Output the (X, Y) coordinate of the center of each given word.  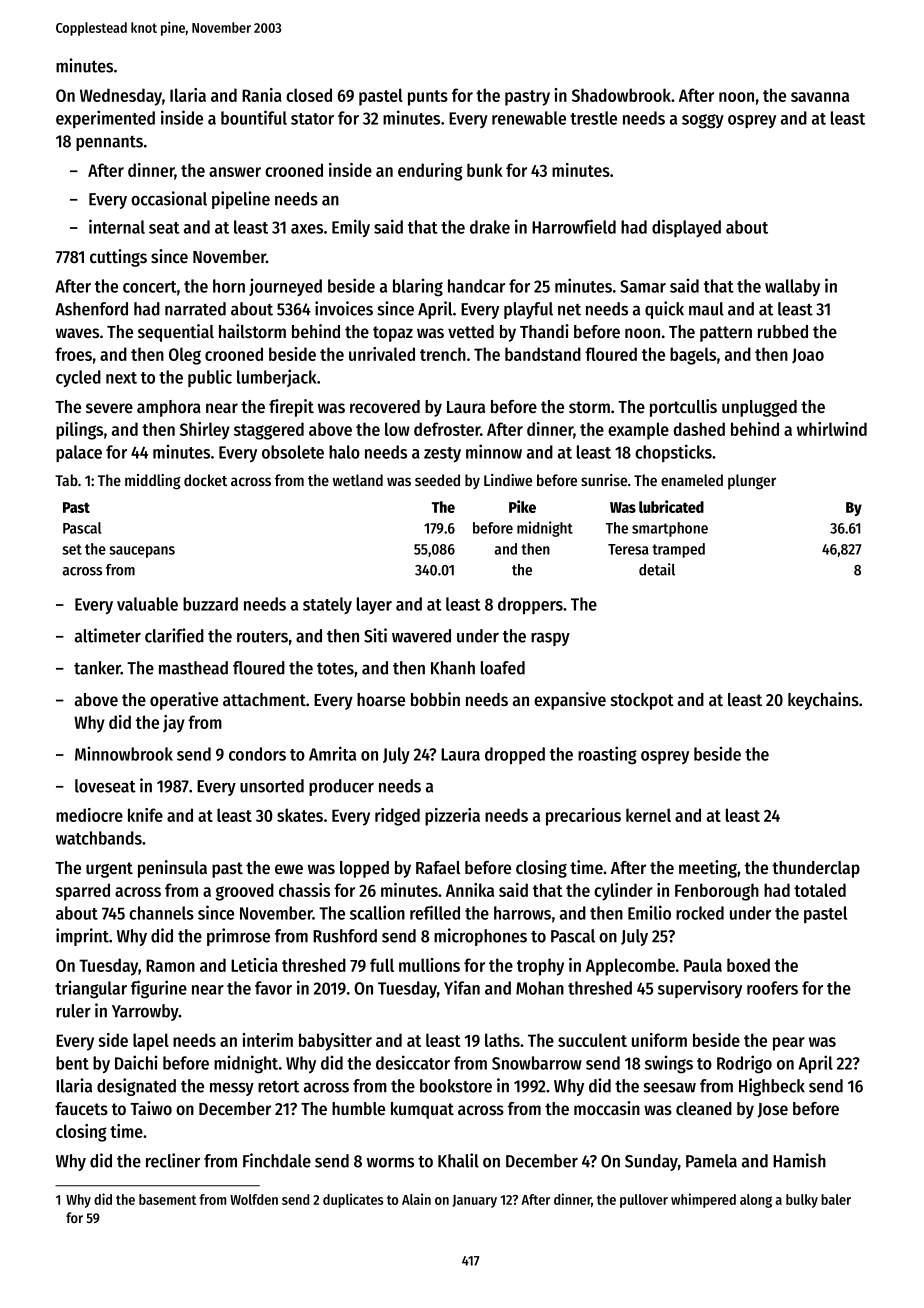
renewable (529, 118)
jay (174, 724)
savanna (820, 97)
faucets (81, 1108)
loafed (503, 668)
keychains (823, 701)
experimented (105, 119)
